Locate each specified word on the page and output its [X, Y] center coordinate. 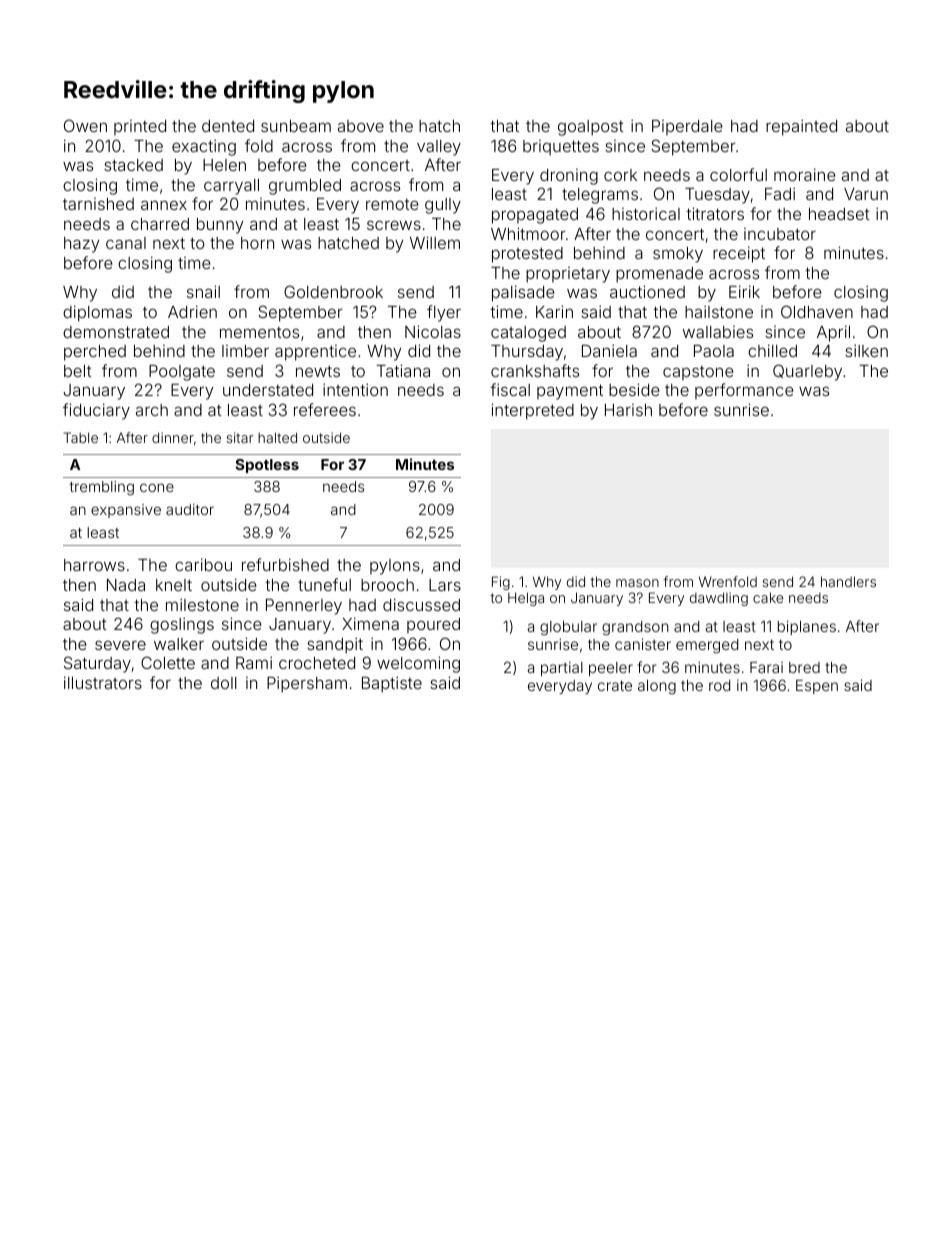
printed [140, 128]
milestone [202, 604]
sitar [239, 437]
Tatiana [403, 370]
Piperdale [687, 128]
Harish [628, 410]
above [361, 126]
